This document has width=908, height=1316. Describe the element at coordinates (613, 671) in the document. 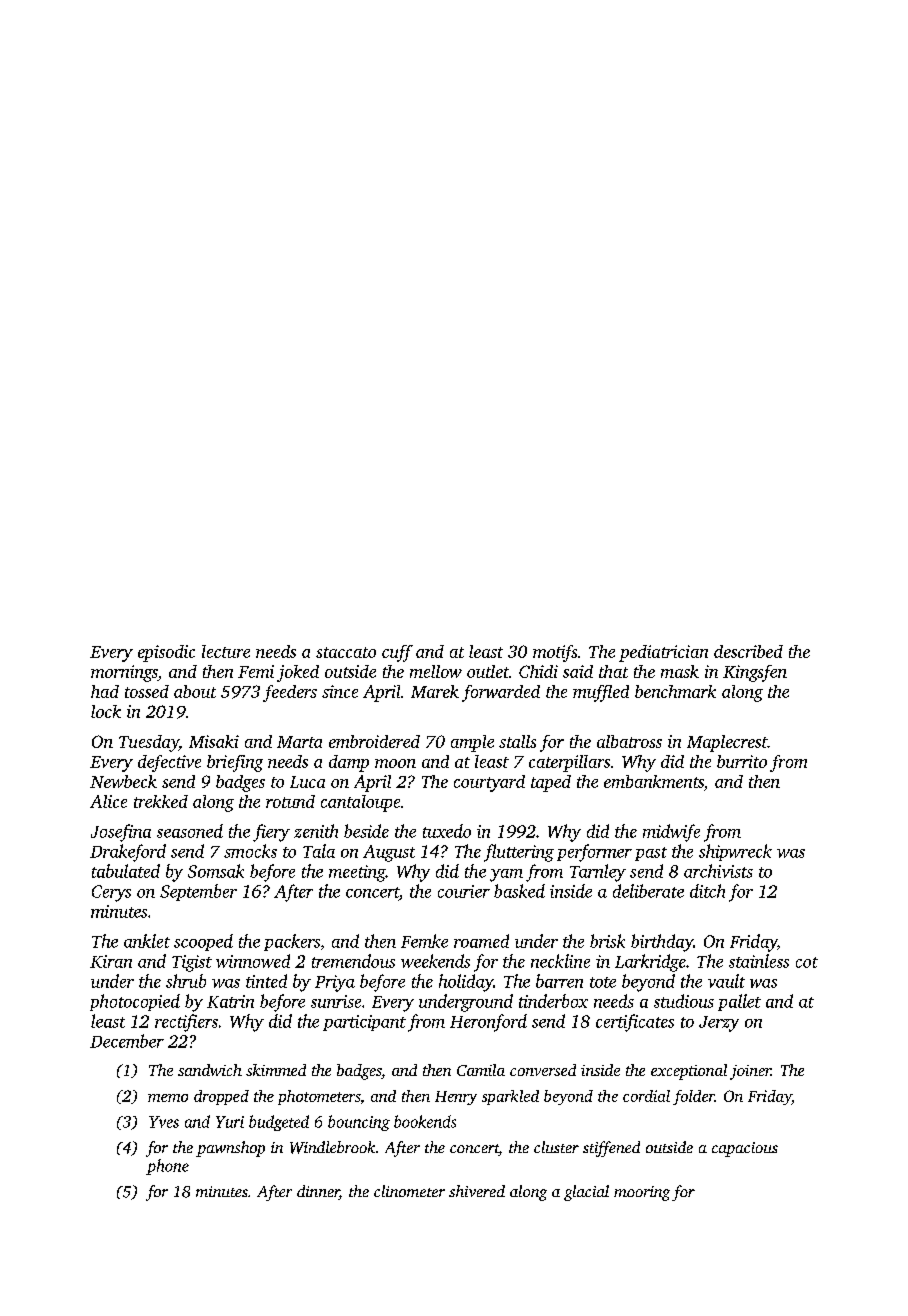

I see `that` at that location.
